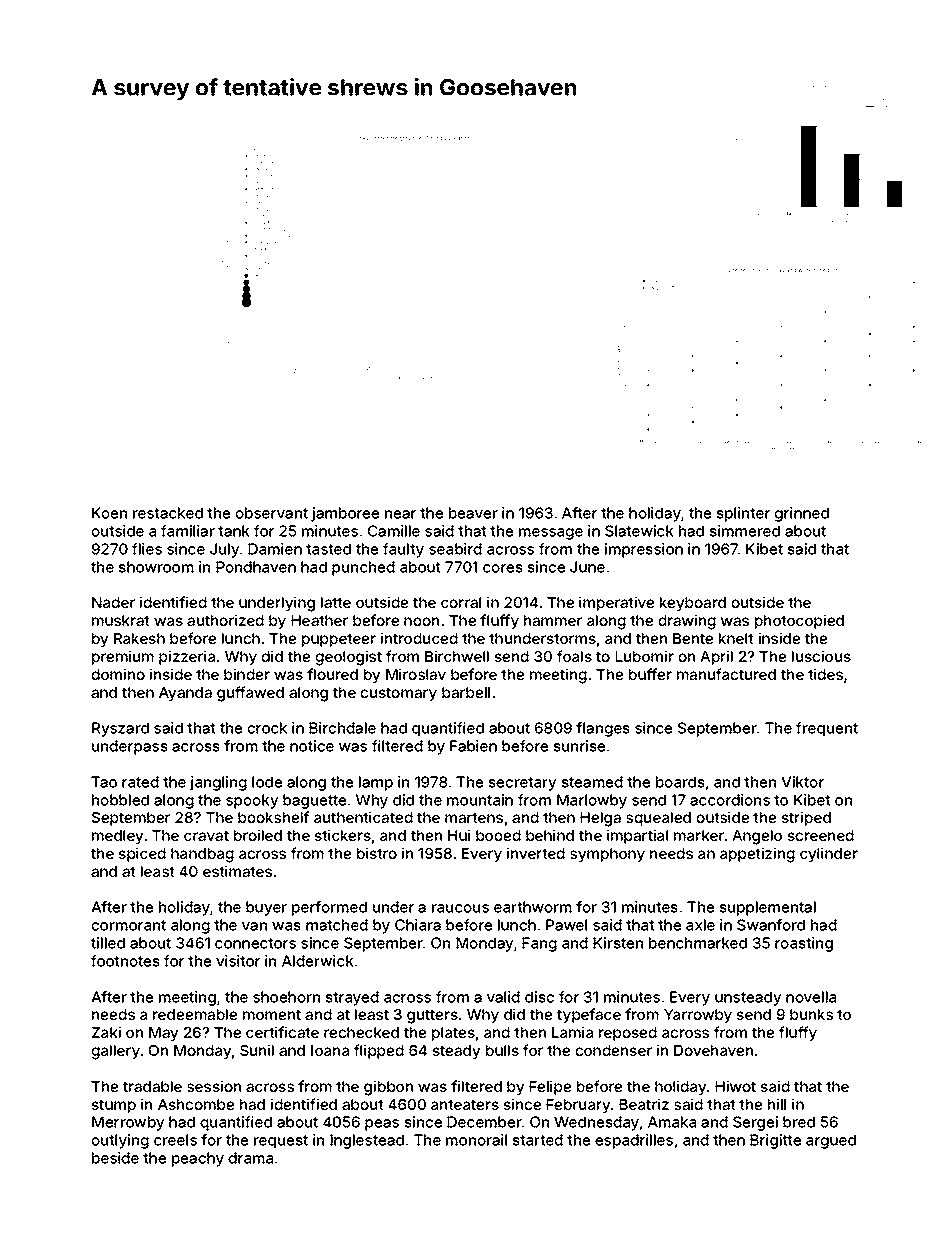 The image size is (952, 1233). Describe the element at coordinates (339, 640) in the image. I see `puppeteer` at that location.
